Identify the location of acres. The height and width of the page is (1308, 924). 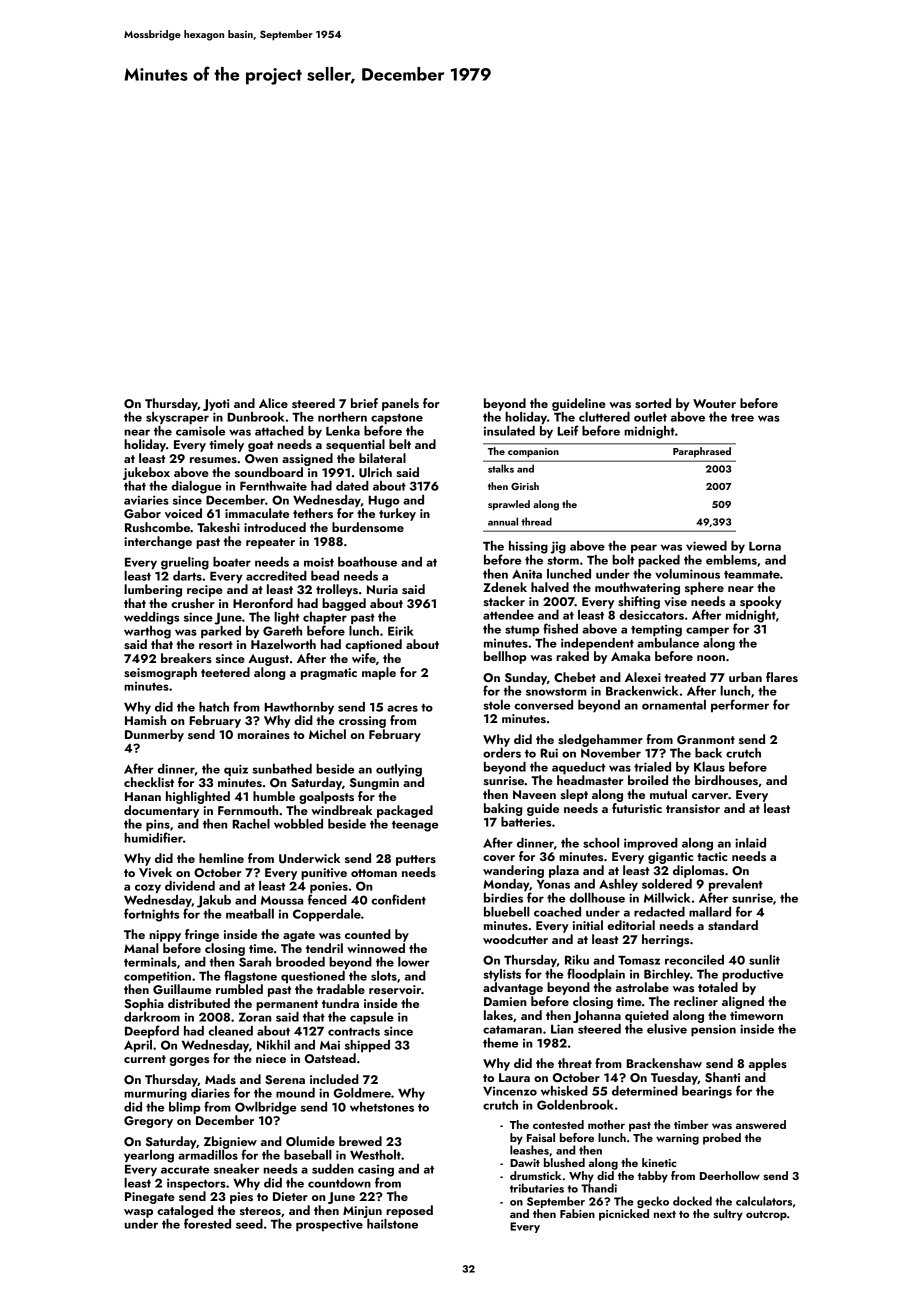
(402, 708).
